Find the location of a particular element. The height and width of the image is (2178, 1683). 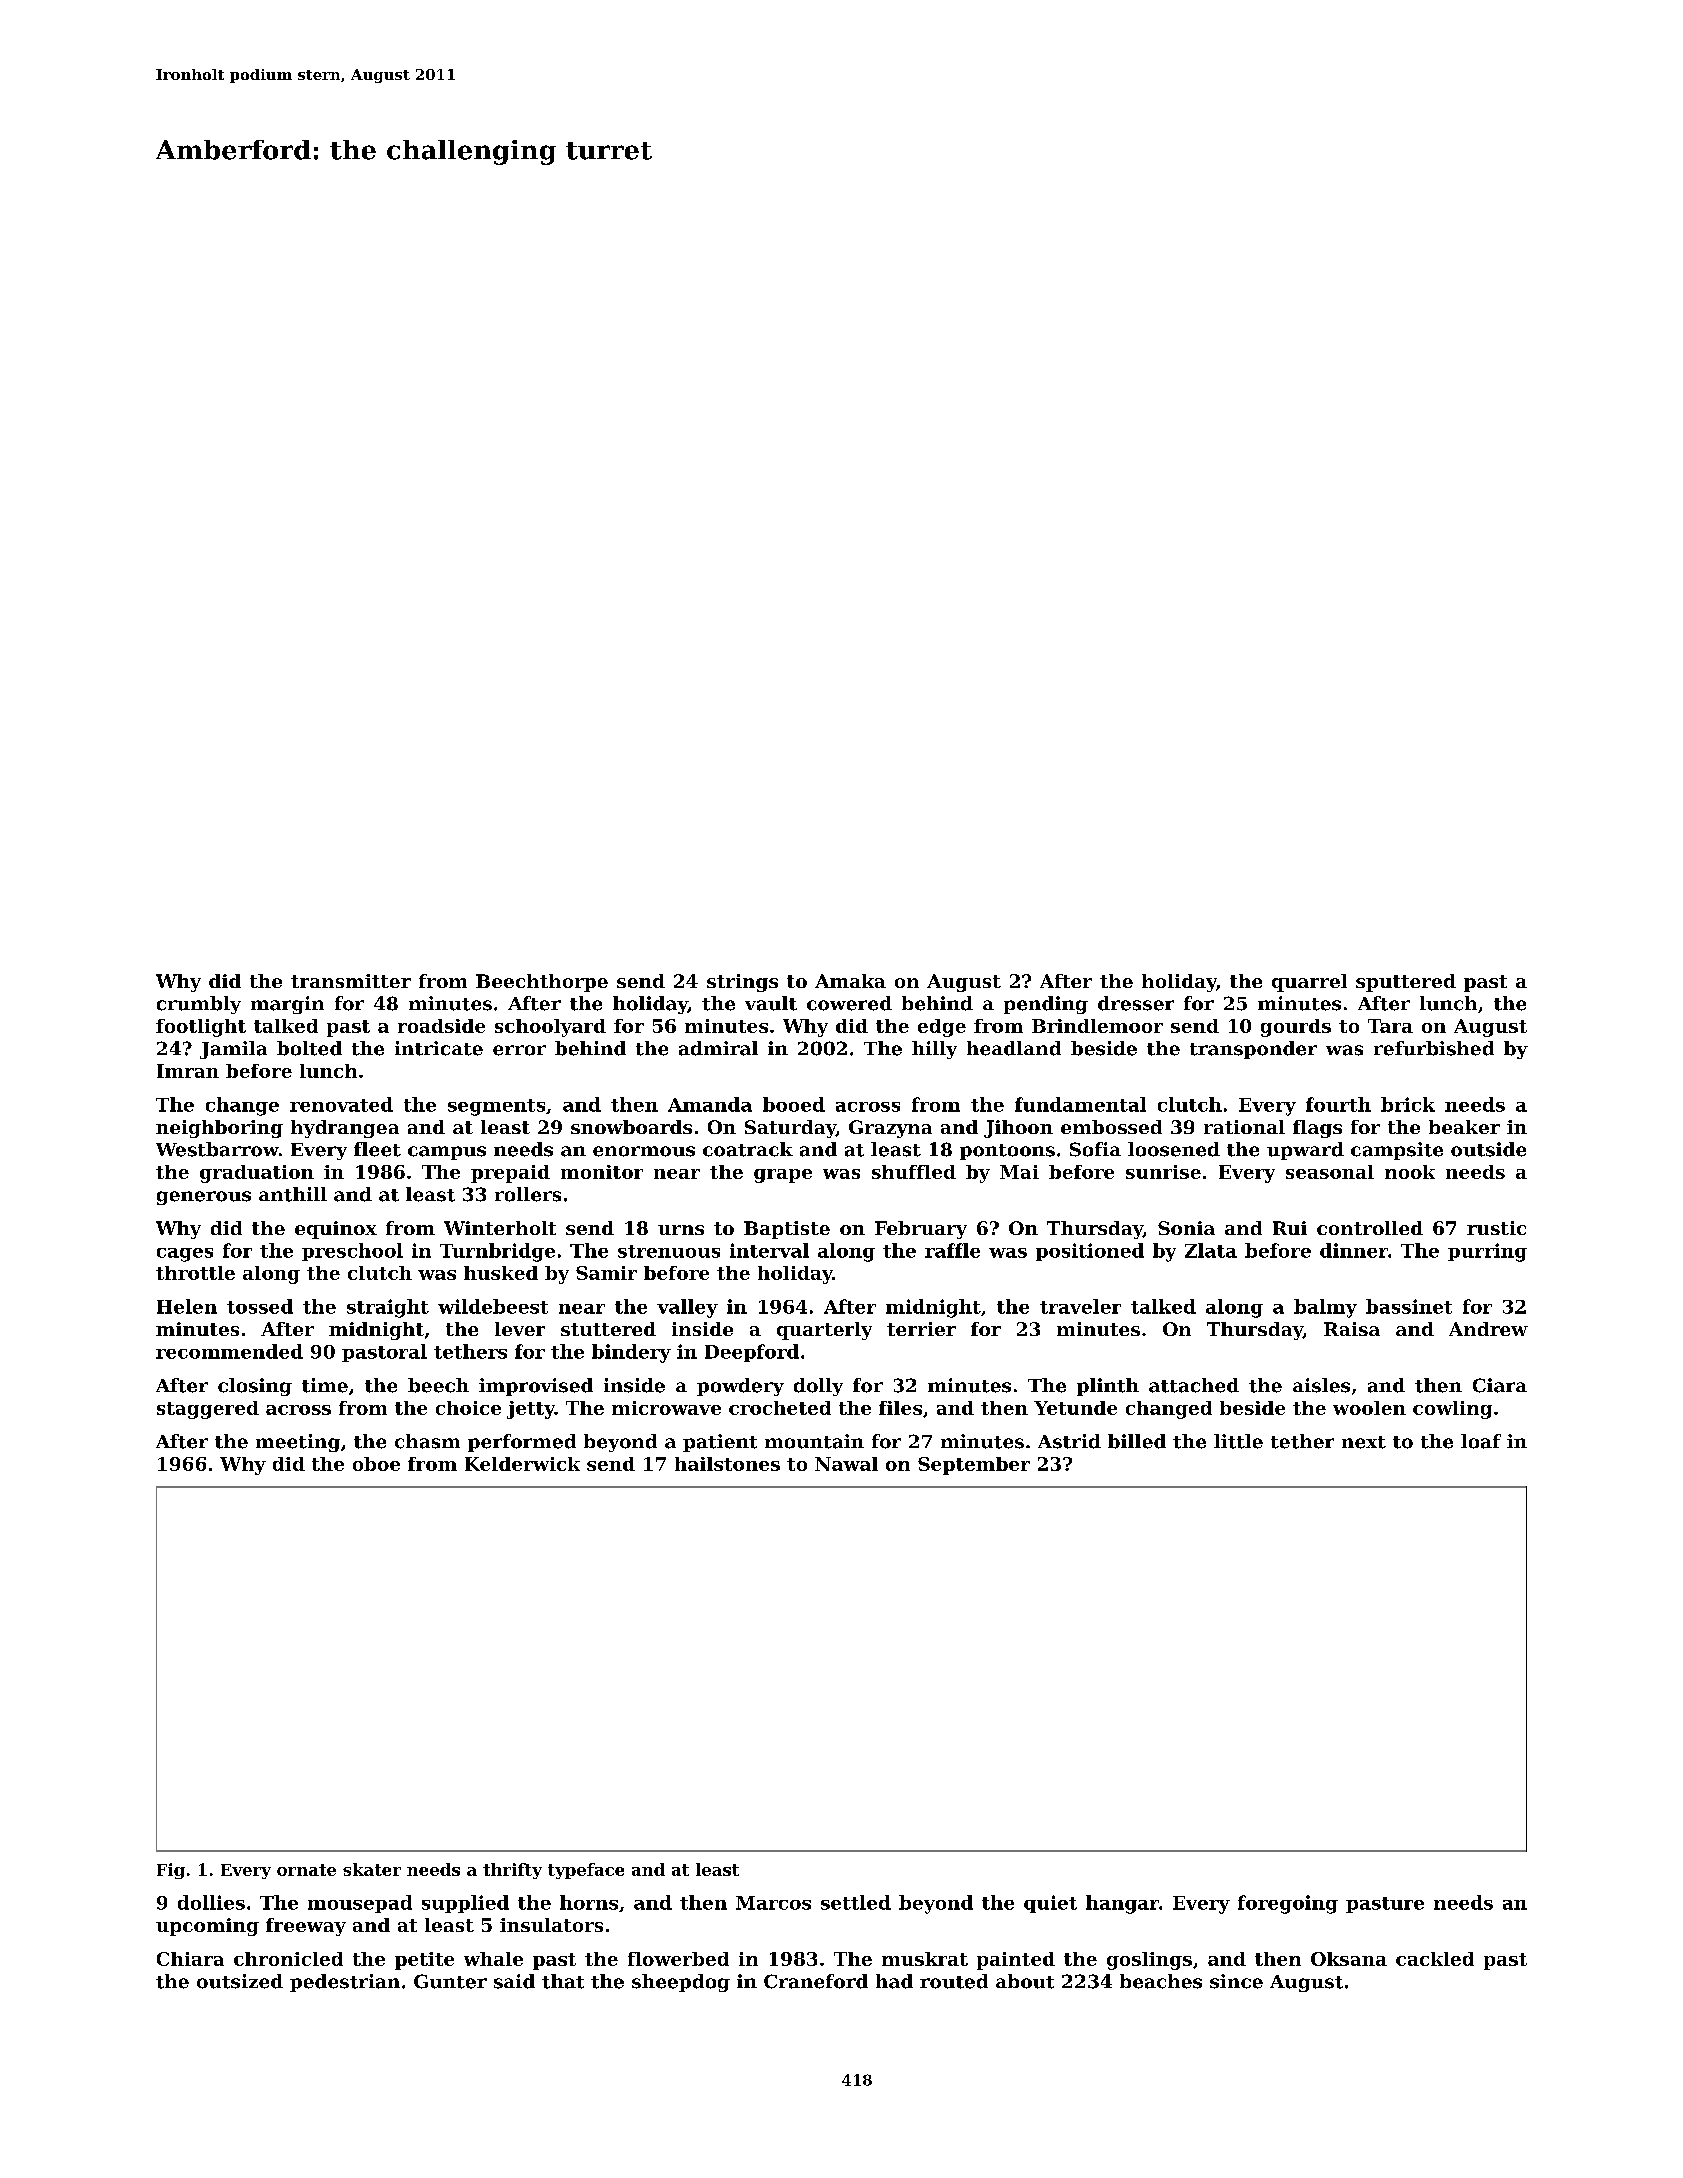

Helen is located at coordinates (187, 1306).
